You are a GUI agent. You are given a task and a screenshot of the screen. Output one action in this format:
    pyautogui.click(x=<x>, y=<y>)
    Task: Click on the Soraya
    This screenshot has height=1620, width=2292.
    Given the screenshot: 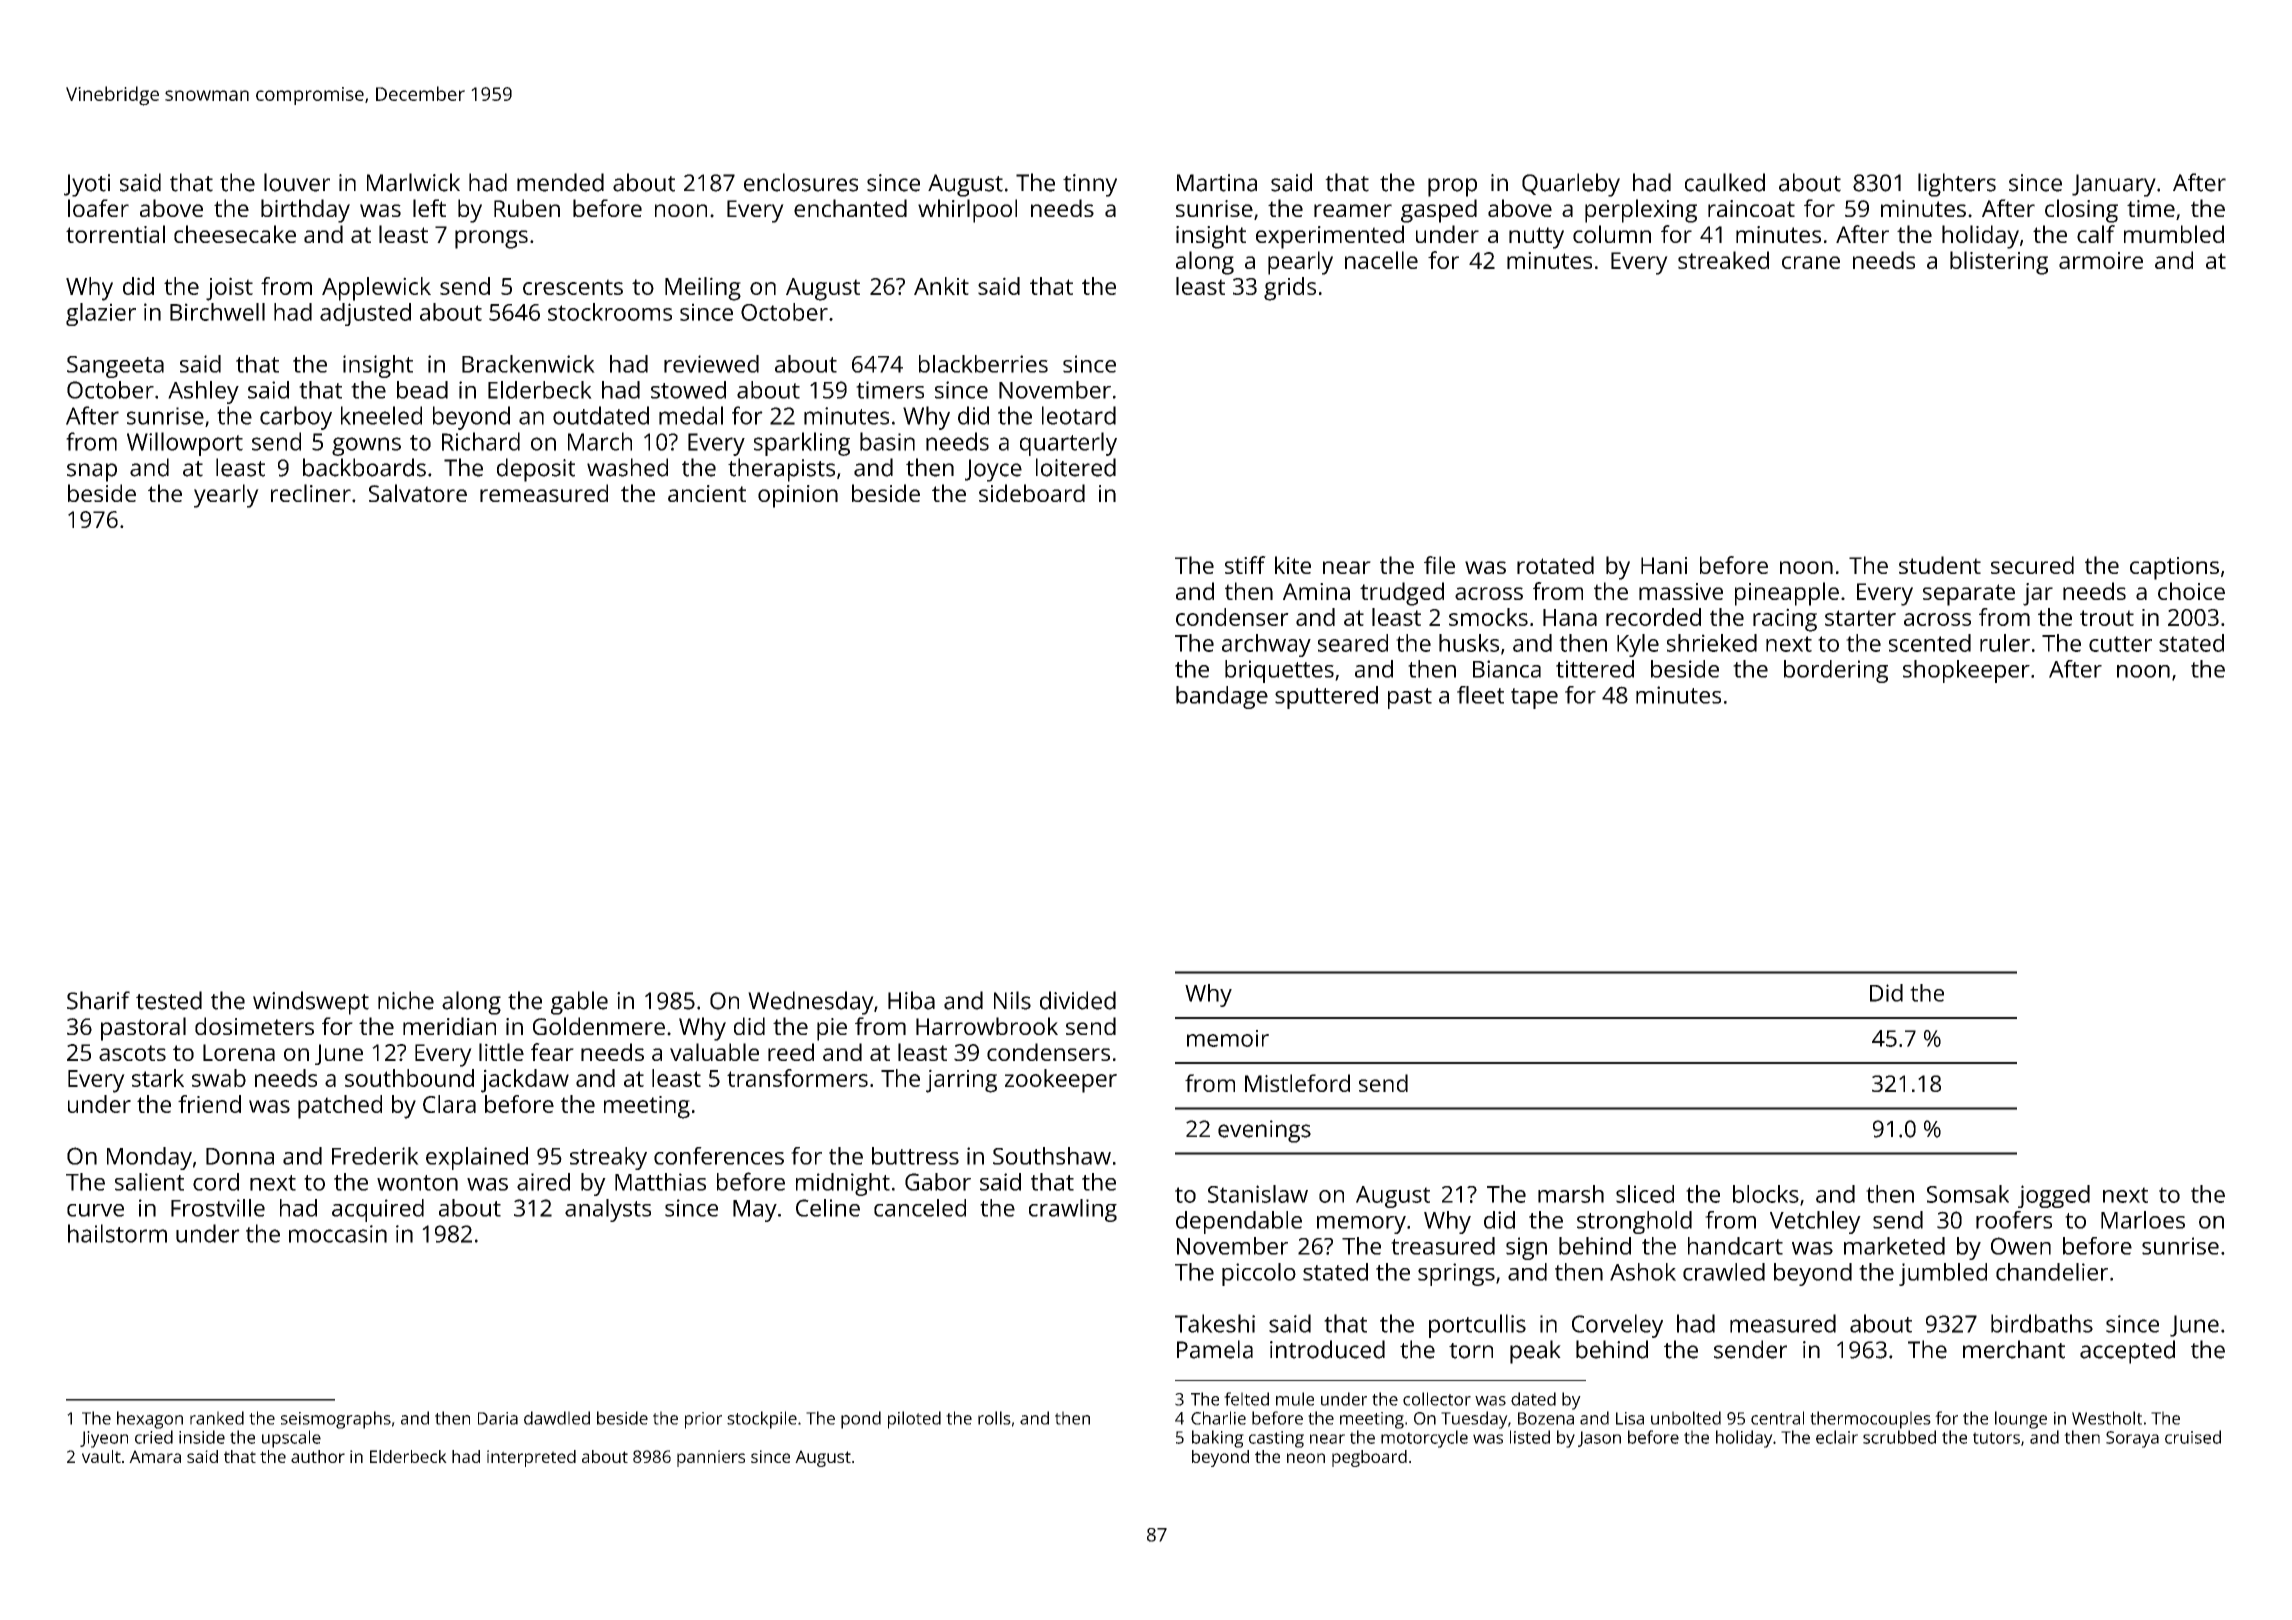 What is the action you would take?
    pyautogui.click(x=2132, y=1439)
